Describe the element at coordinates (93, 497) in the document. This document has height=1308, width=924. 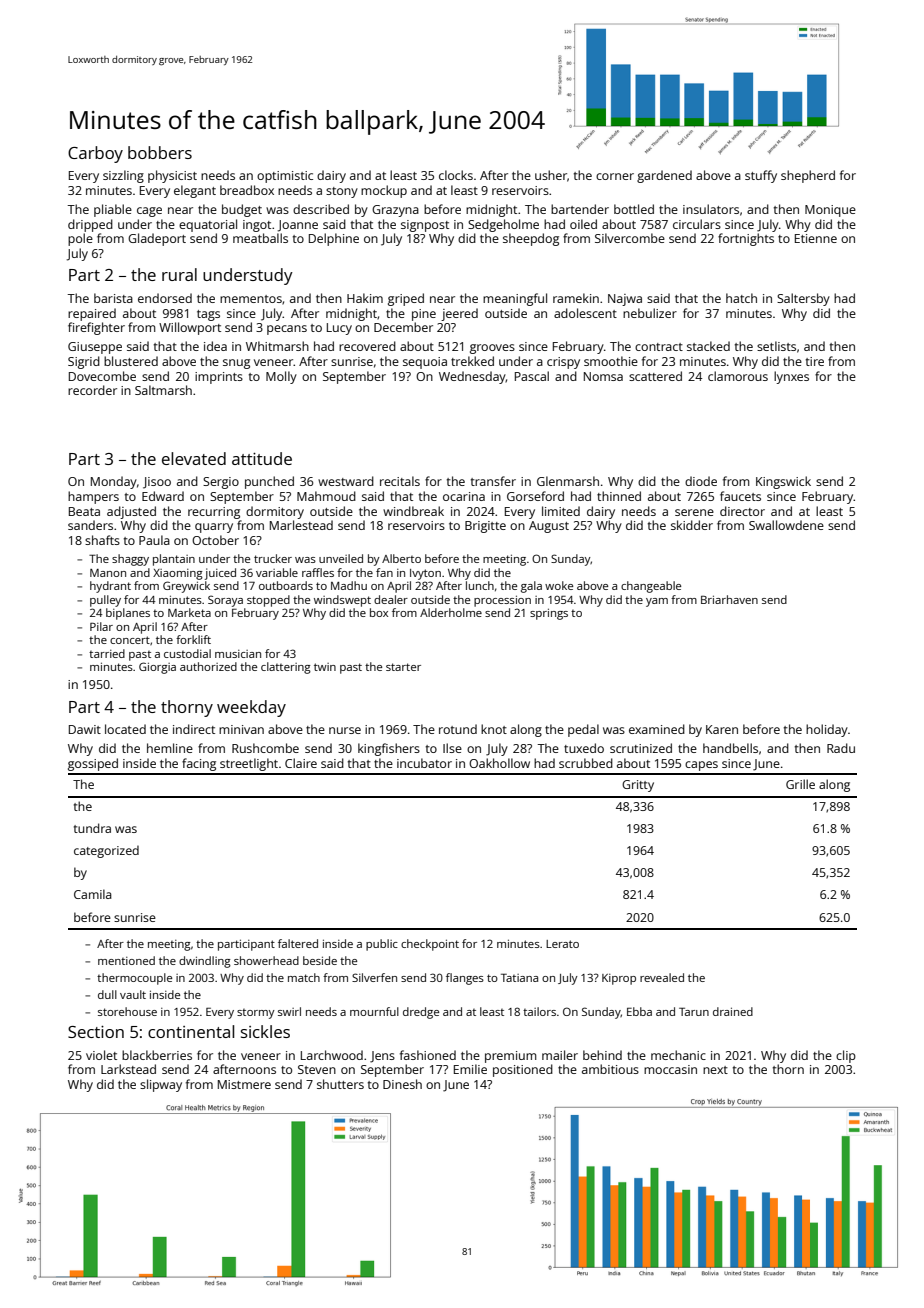
I see `hampers` at that location.
